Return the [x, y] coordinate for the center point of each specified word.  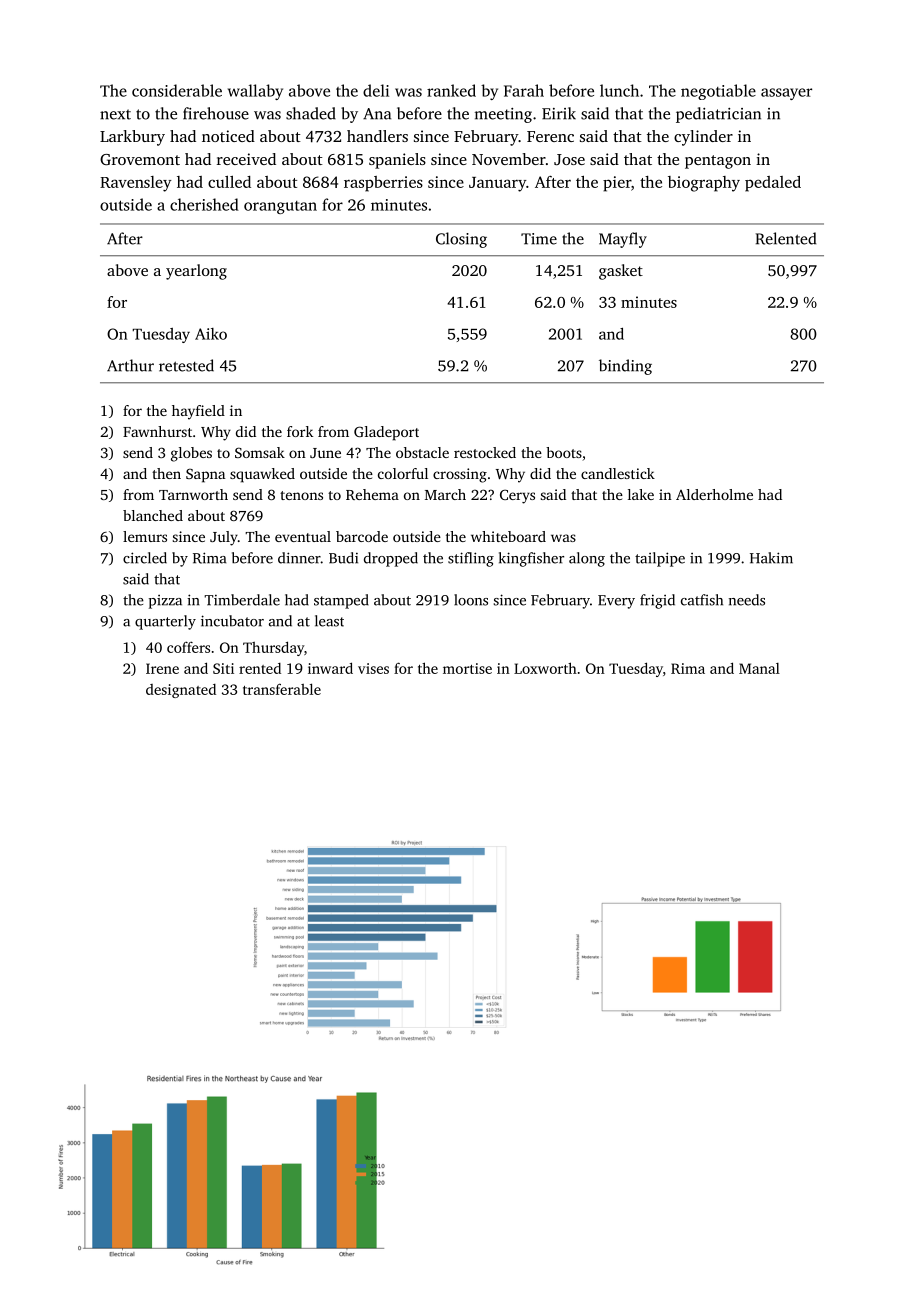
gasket [621, 272]
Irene [162, 668]
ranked [451, 90]
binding [625, 367]
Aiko [211, 334]
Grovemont [140, 159]
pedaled [773, 184]
